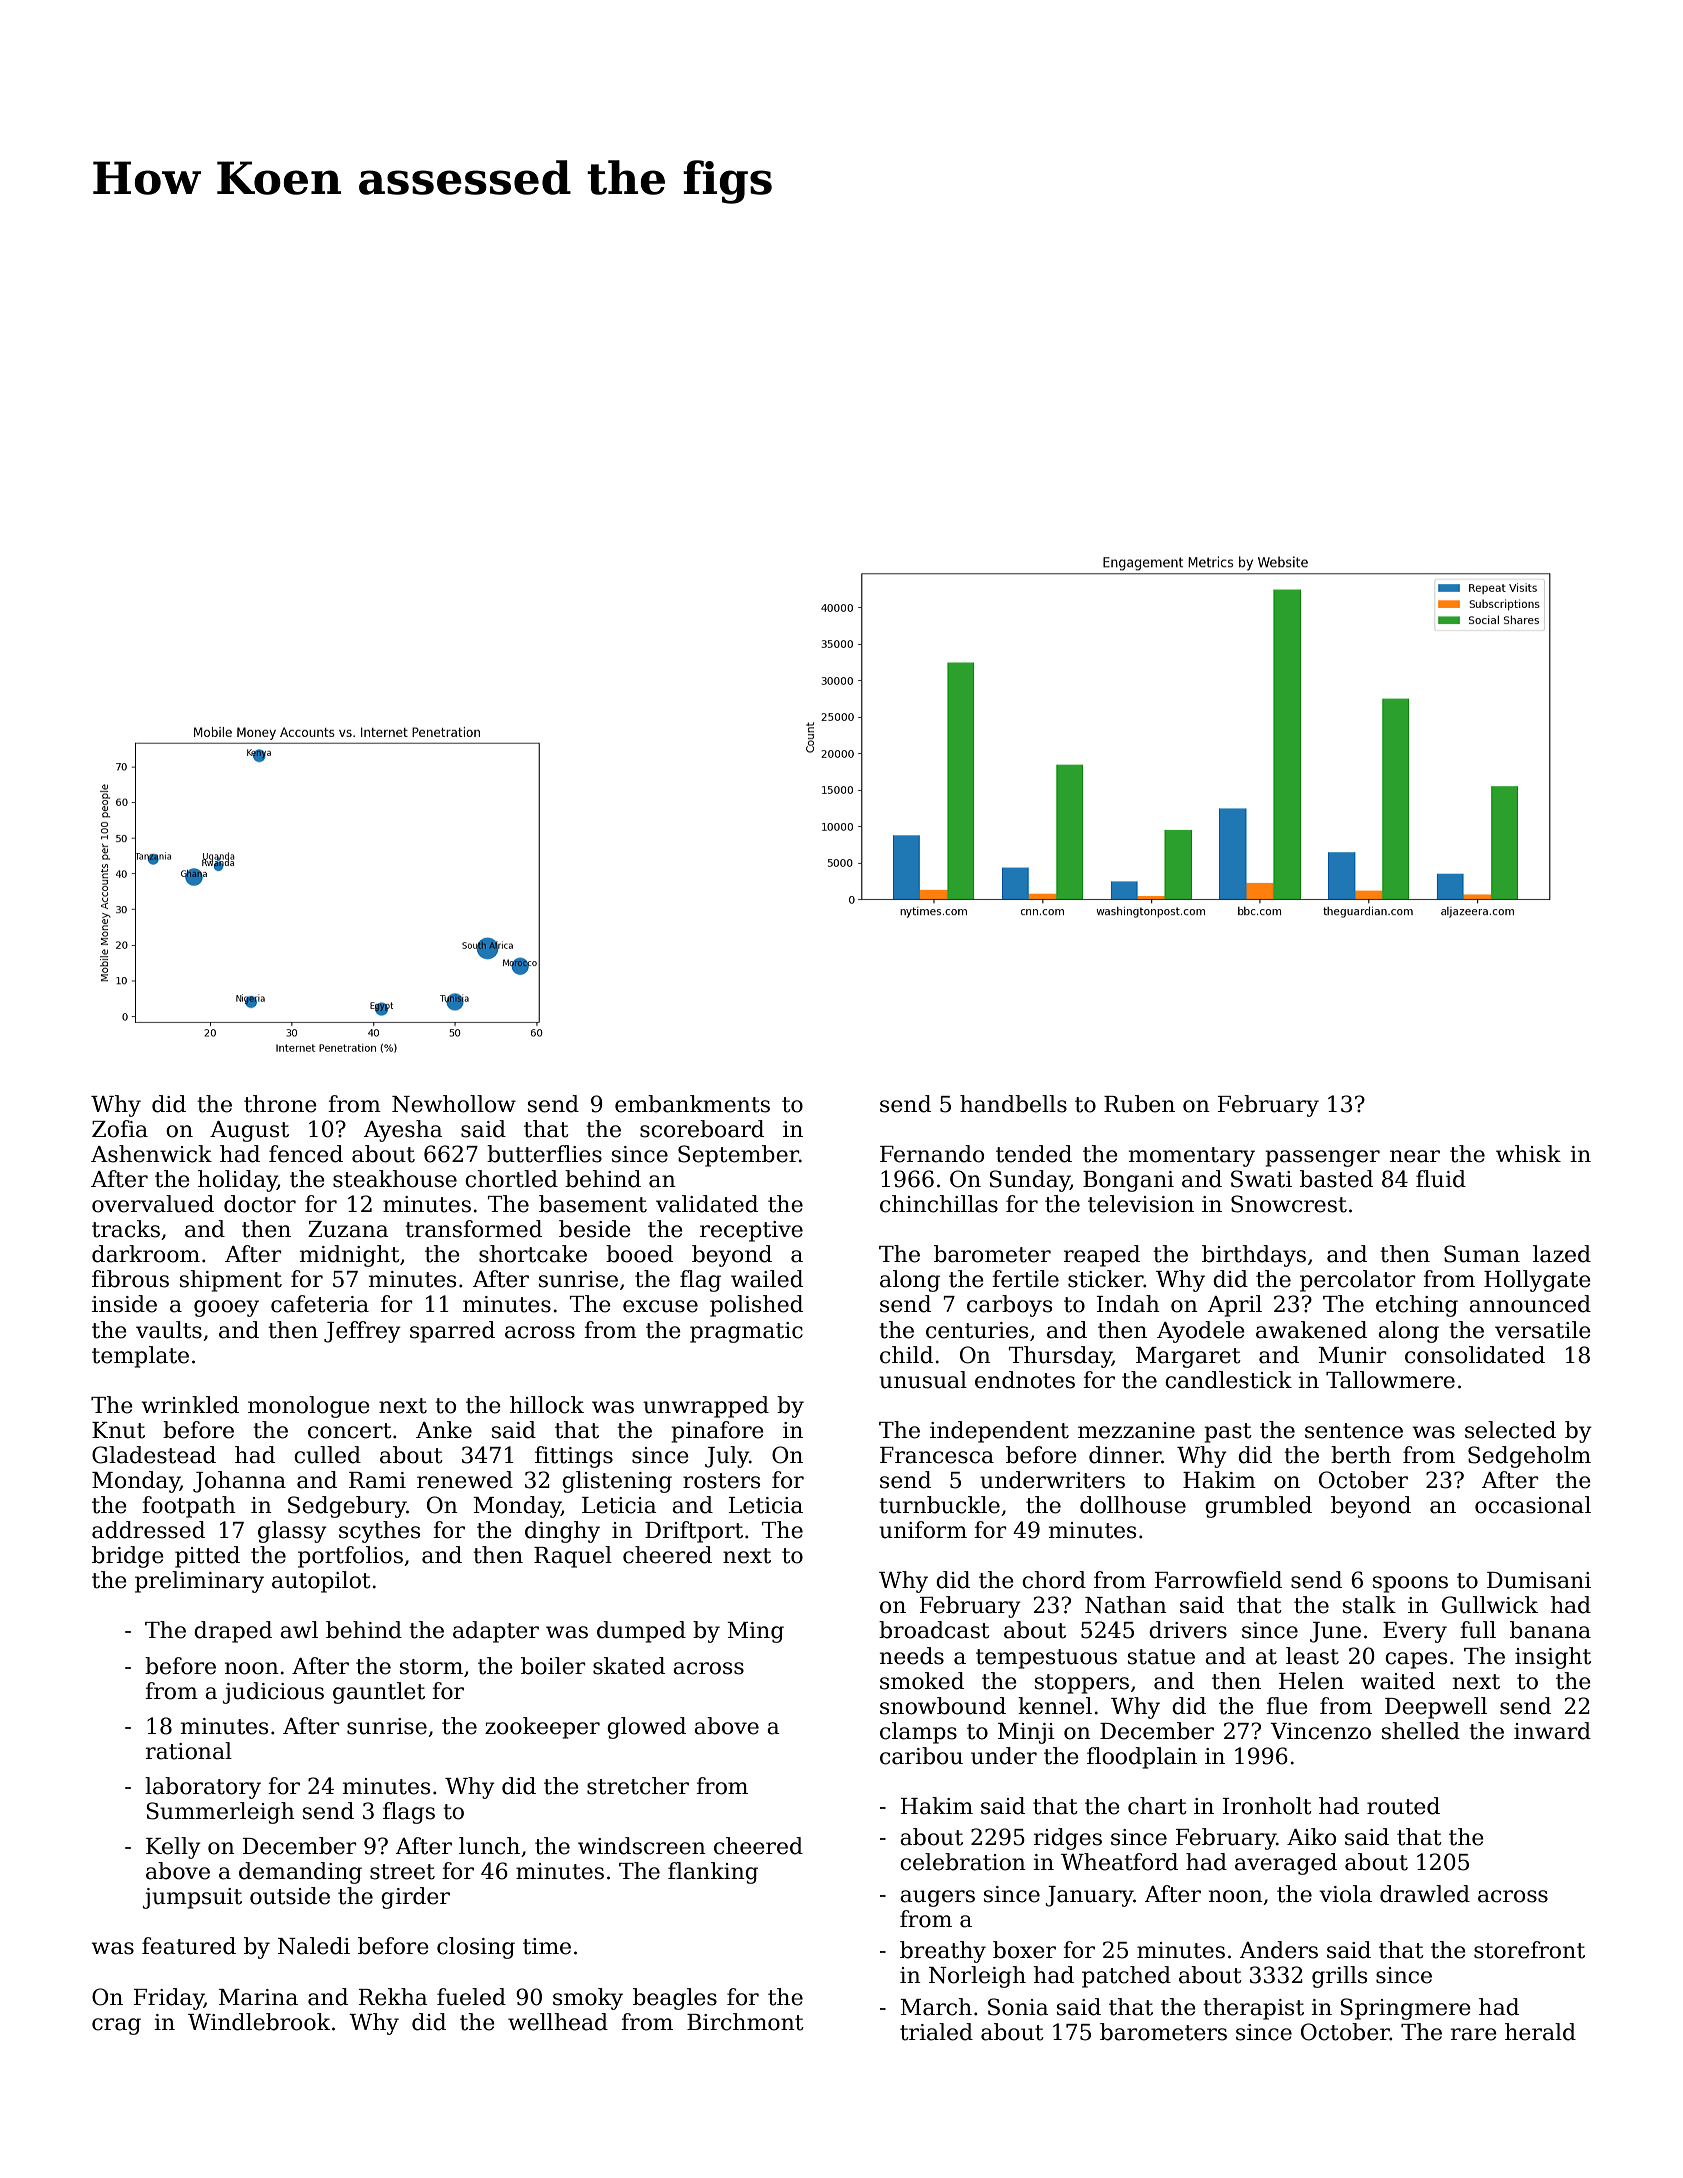  Describe the element at coordinates (1139, 1104) in the screenshot. I see `Ruben` at that location.
